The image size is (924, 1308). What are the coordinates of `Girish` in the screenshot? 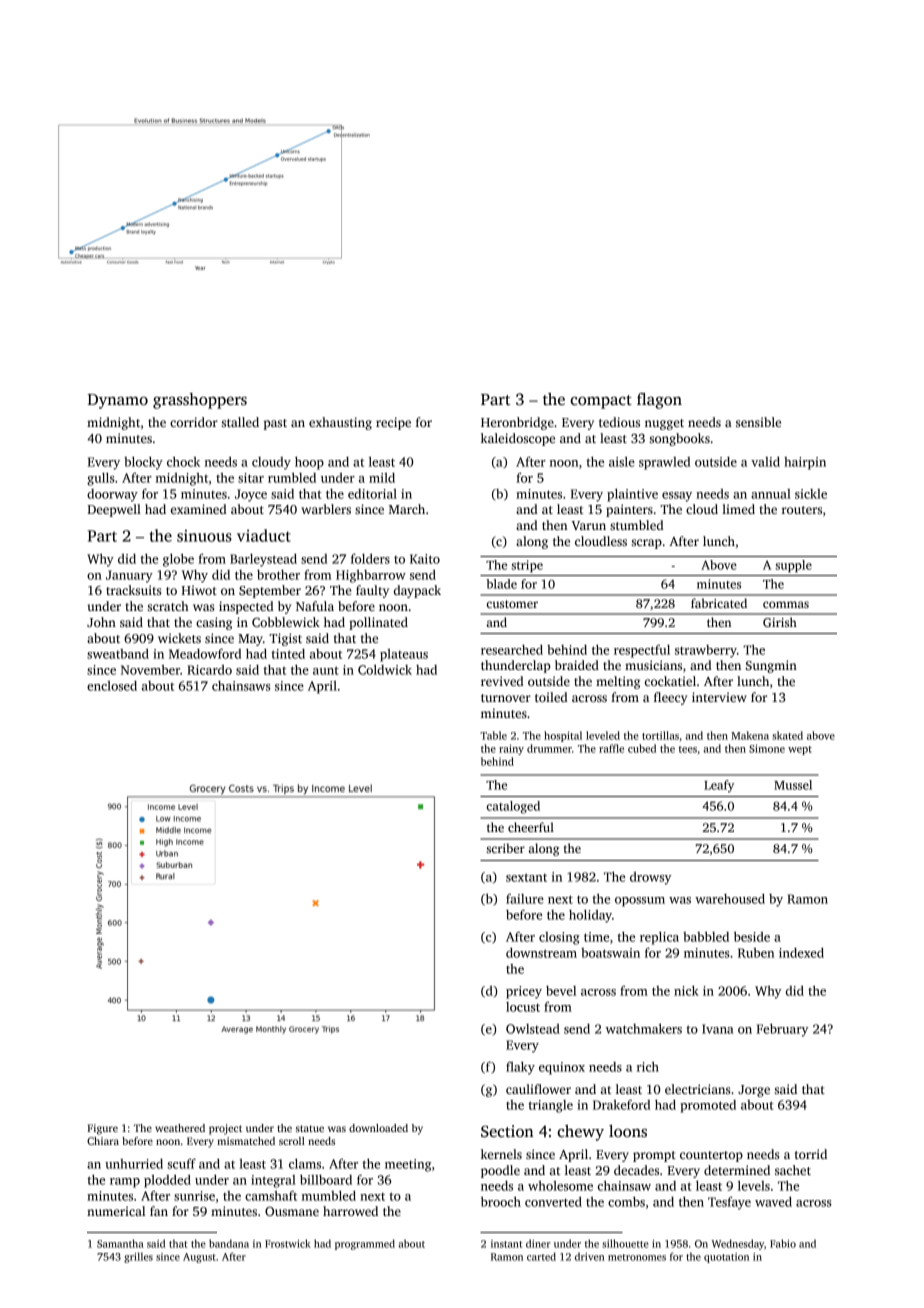 It's located at (780, 622).
